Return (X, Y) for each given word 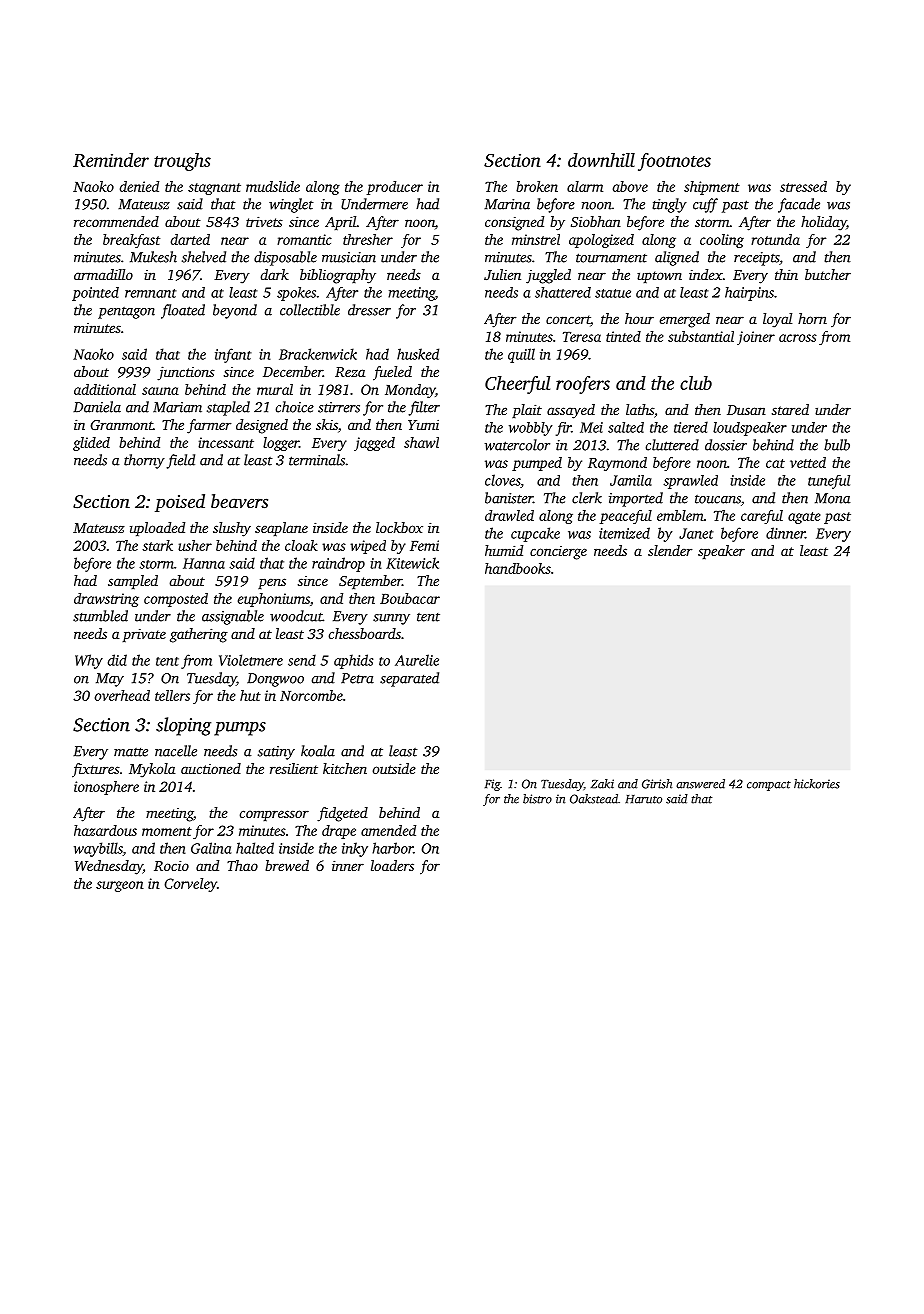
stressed (803, 186)
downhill (601, 160)
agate (804, 518)
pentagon (126, 313)
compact (769, 786)
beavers (239, 501)
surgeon (120, 886)
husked (418, 354)
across (798, 338)
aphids (353, 661)
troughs (182, 162)
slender (670, 550)
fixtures (96, 770)
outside (394, 768)
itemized (624, 533)
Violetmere (251, 660)
